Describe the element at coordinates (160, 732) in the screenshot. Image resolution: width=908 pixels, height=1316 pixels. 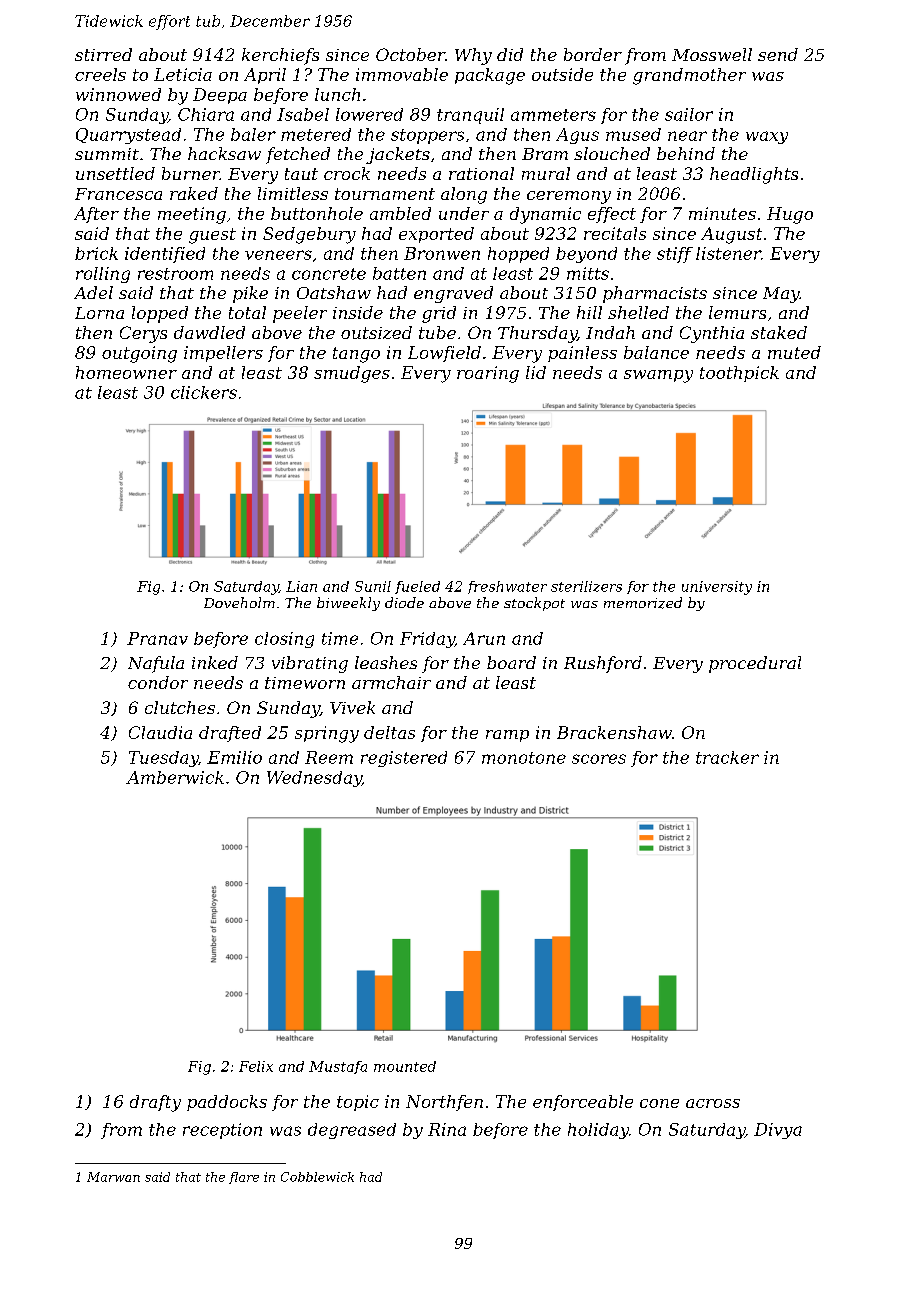
I see `Claudia` at that location.
